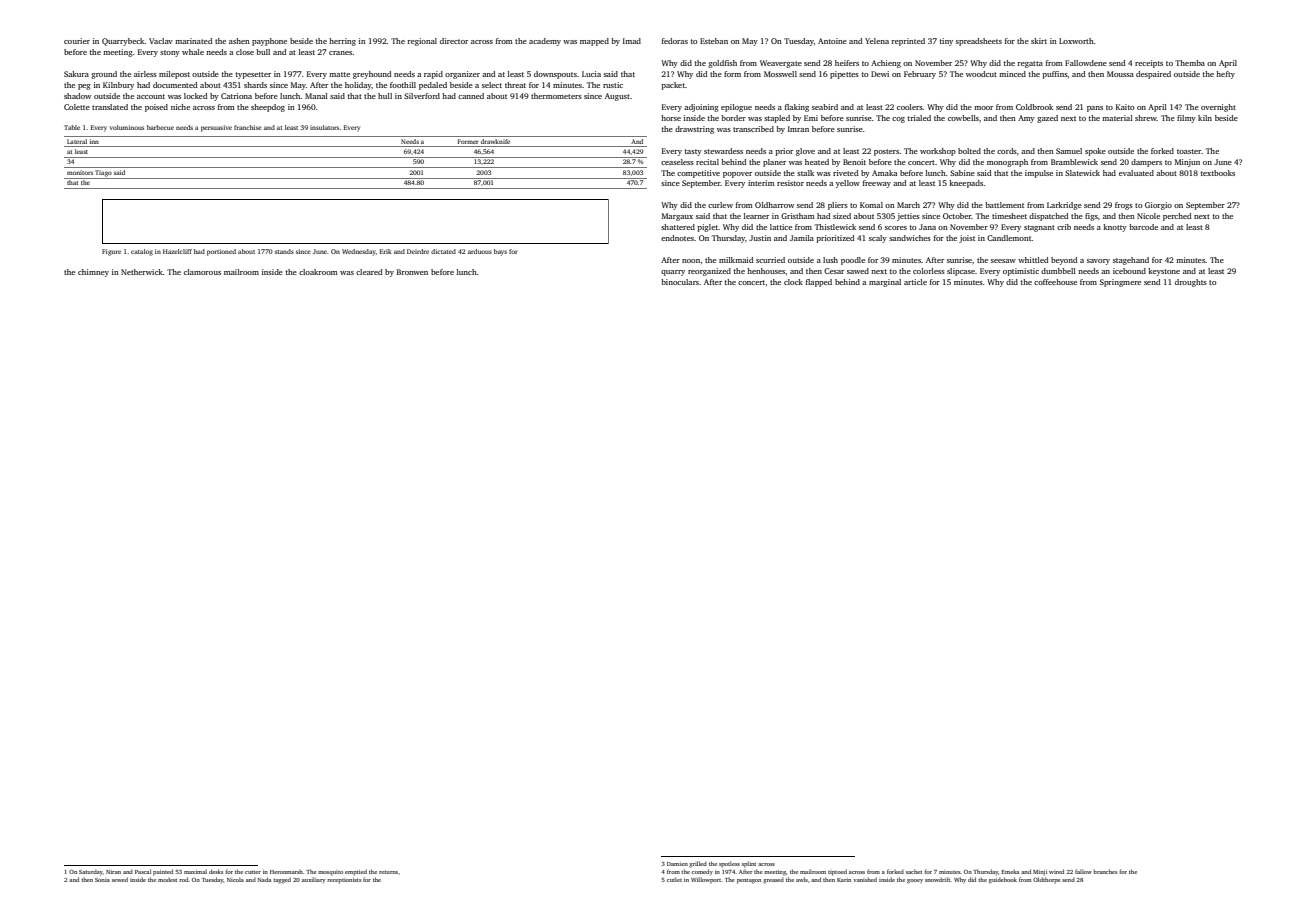 This screenshot has height=924, width=1308. I want to click on Bronwen, so click(412, 272).
